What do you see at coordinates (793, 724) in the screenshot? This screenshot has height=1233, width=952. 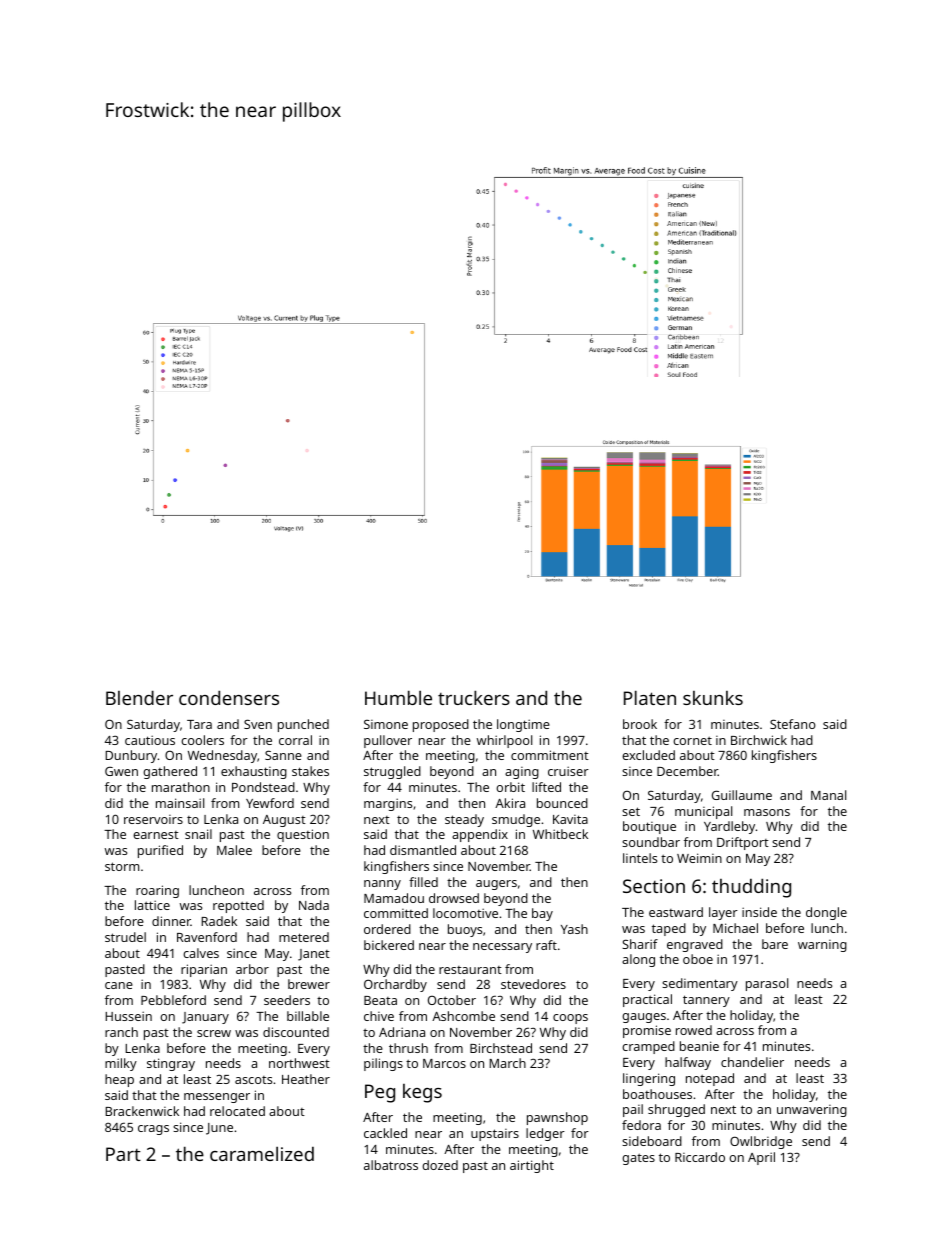 I see `Stefano` at bounding box center [793, 724].
